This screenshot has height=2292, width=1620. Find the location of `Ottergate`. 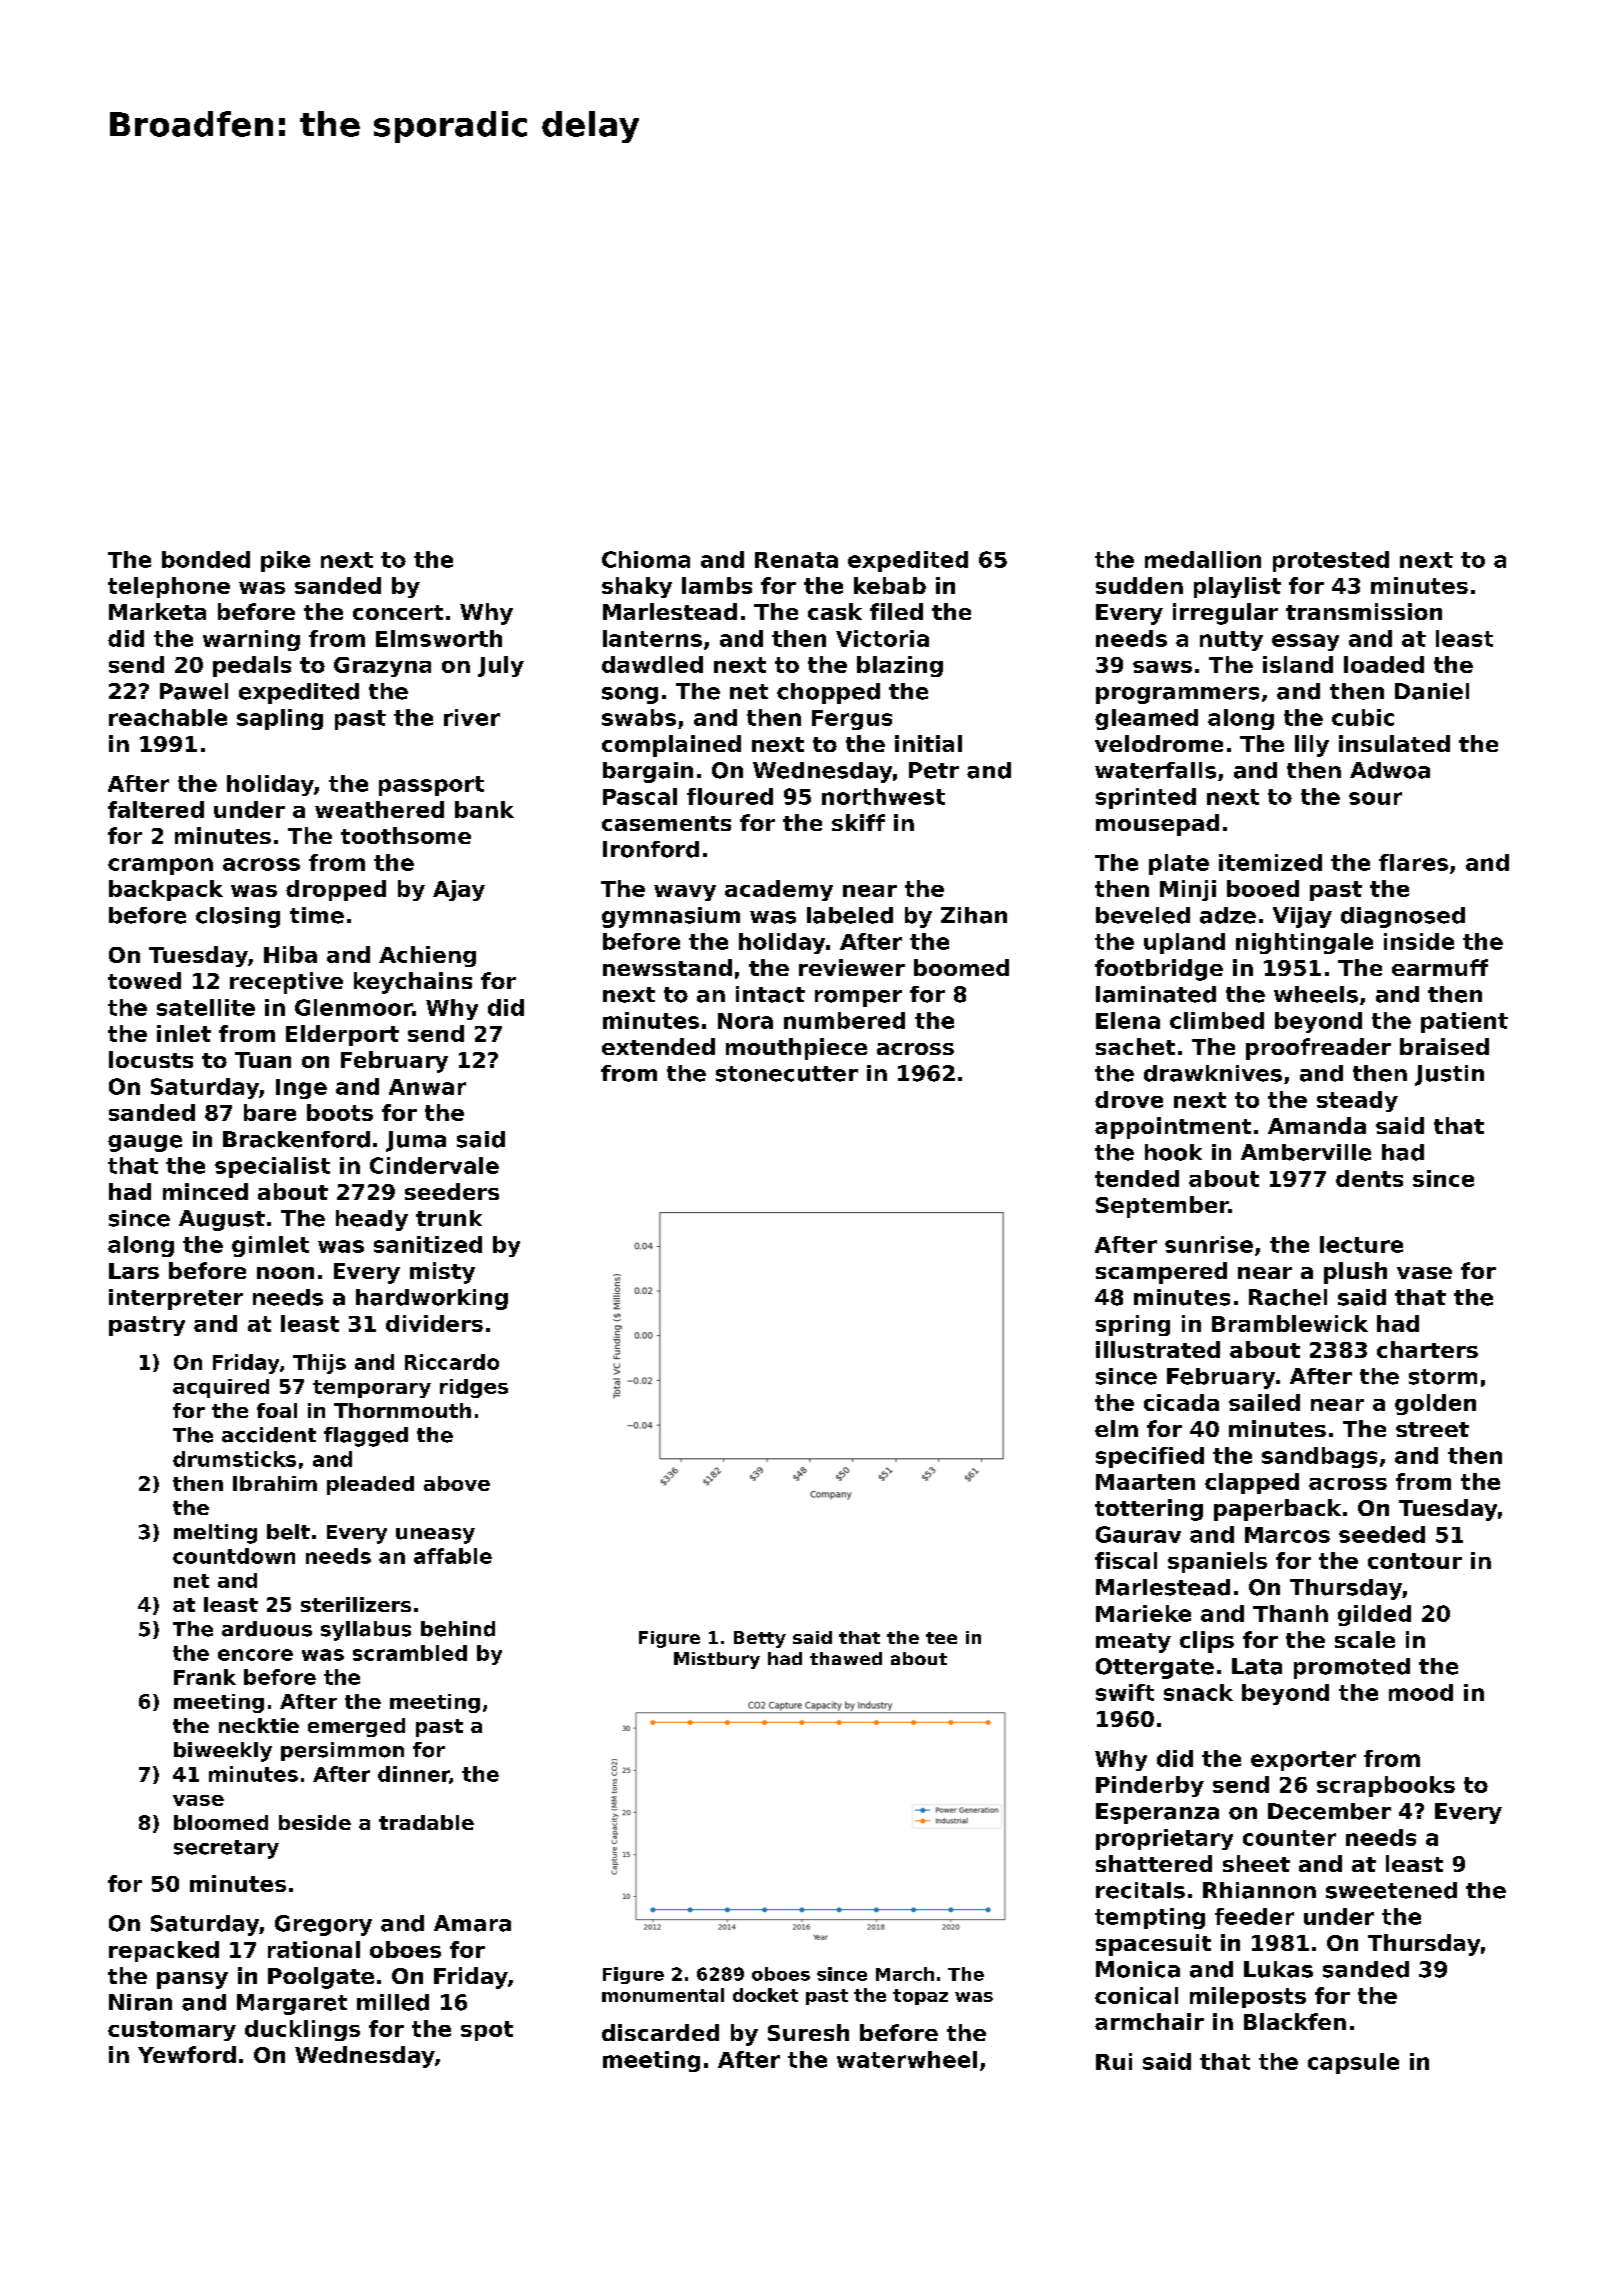

Ottergate is located at coordinates (1155, 1668).
